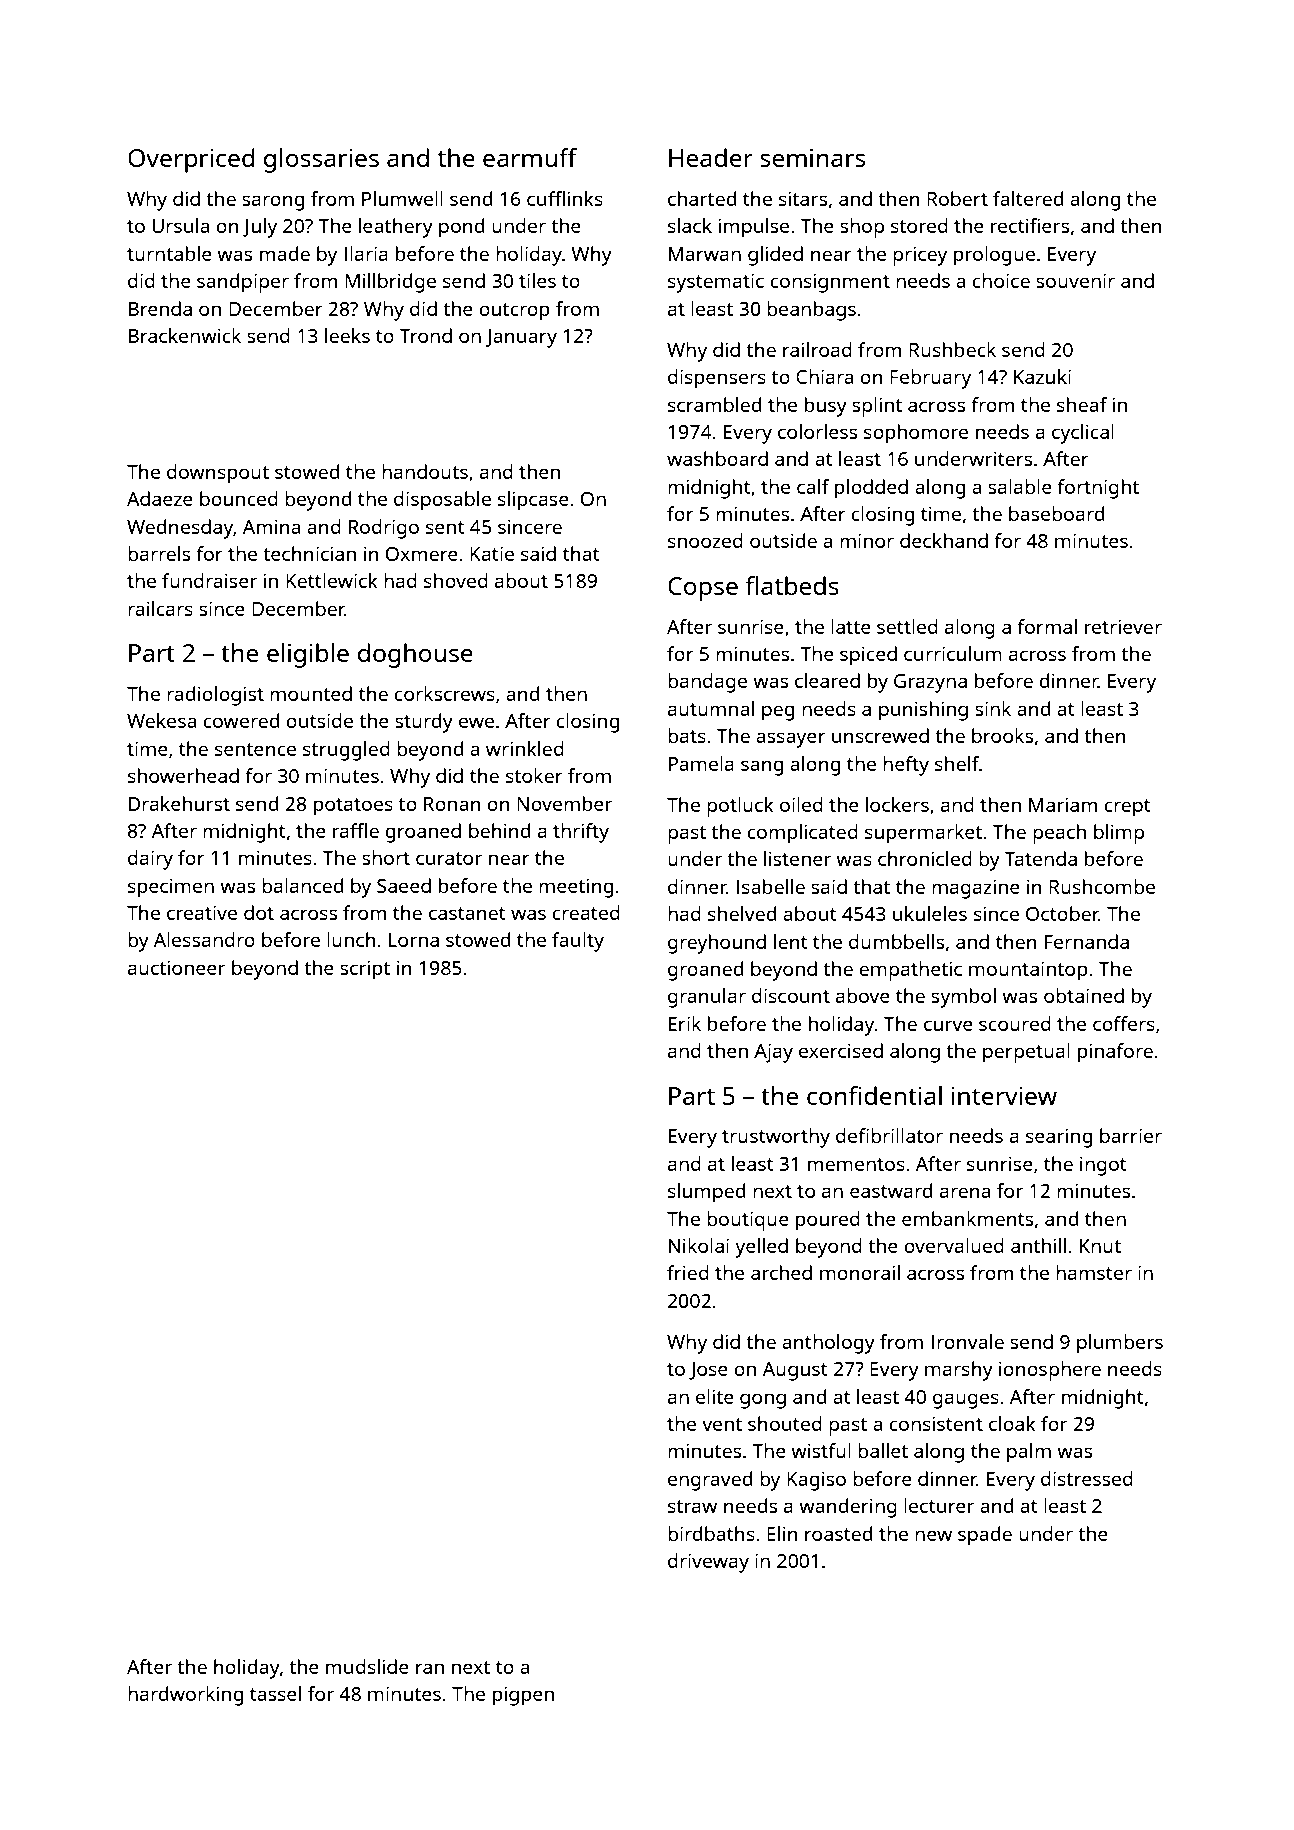 The image size is (1294, 1830). I want to click on bats, so click(687, 735).
